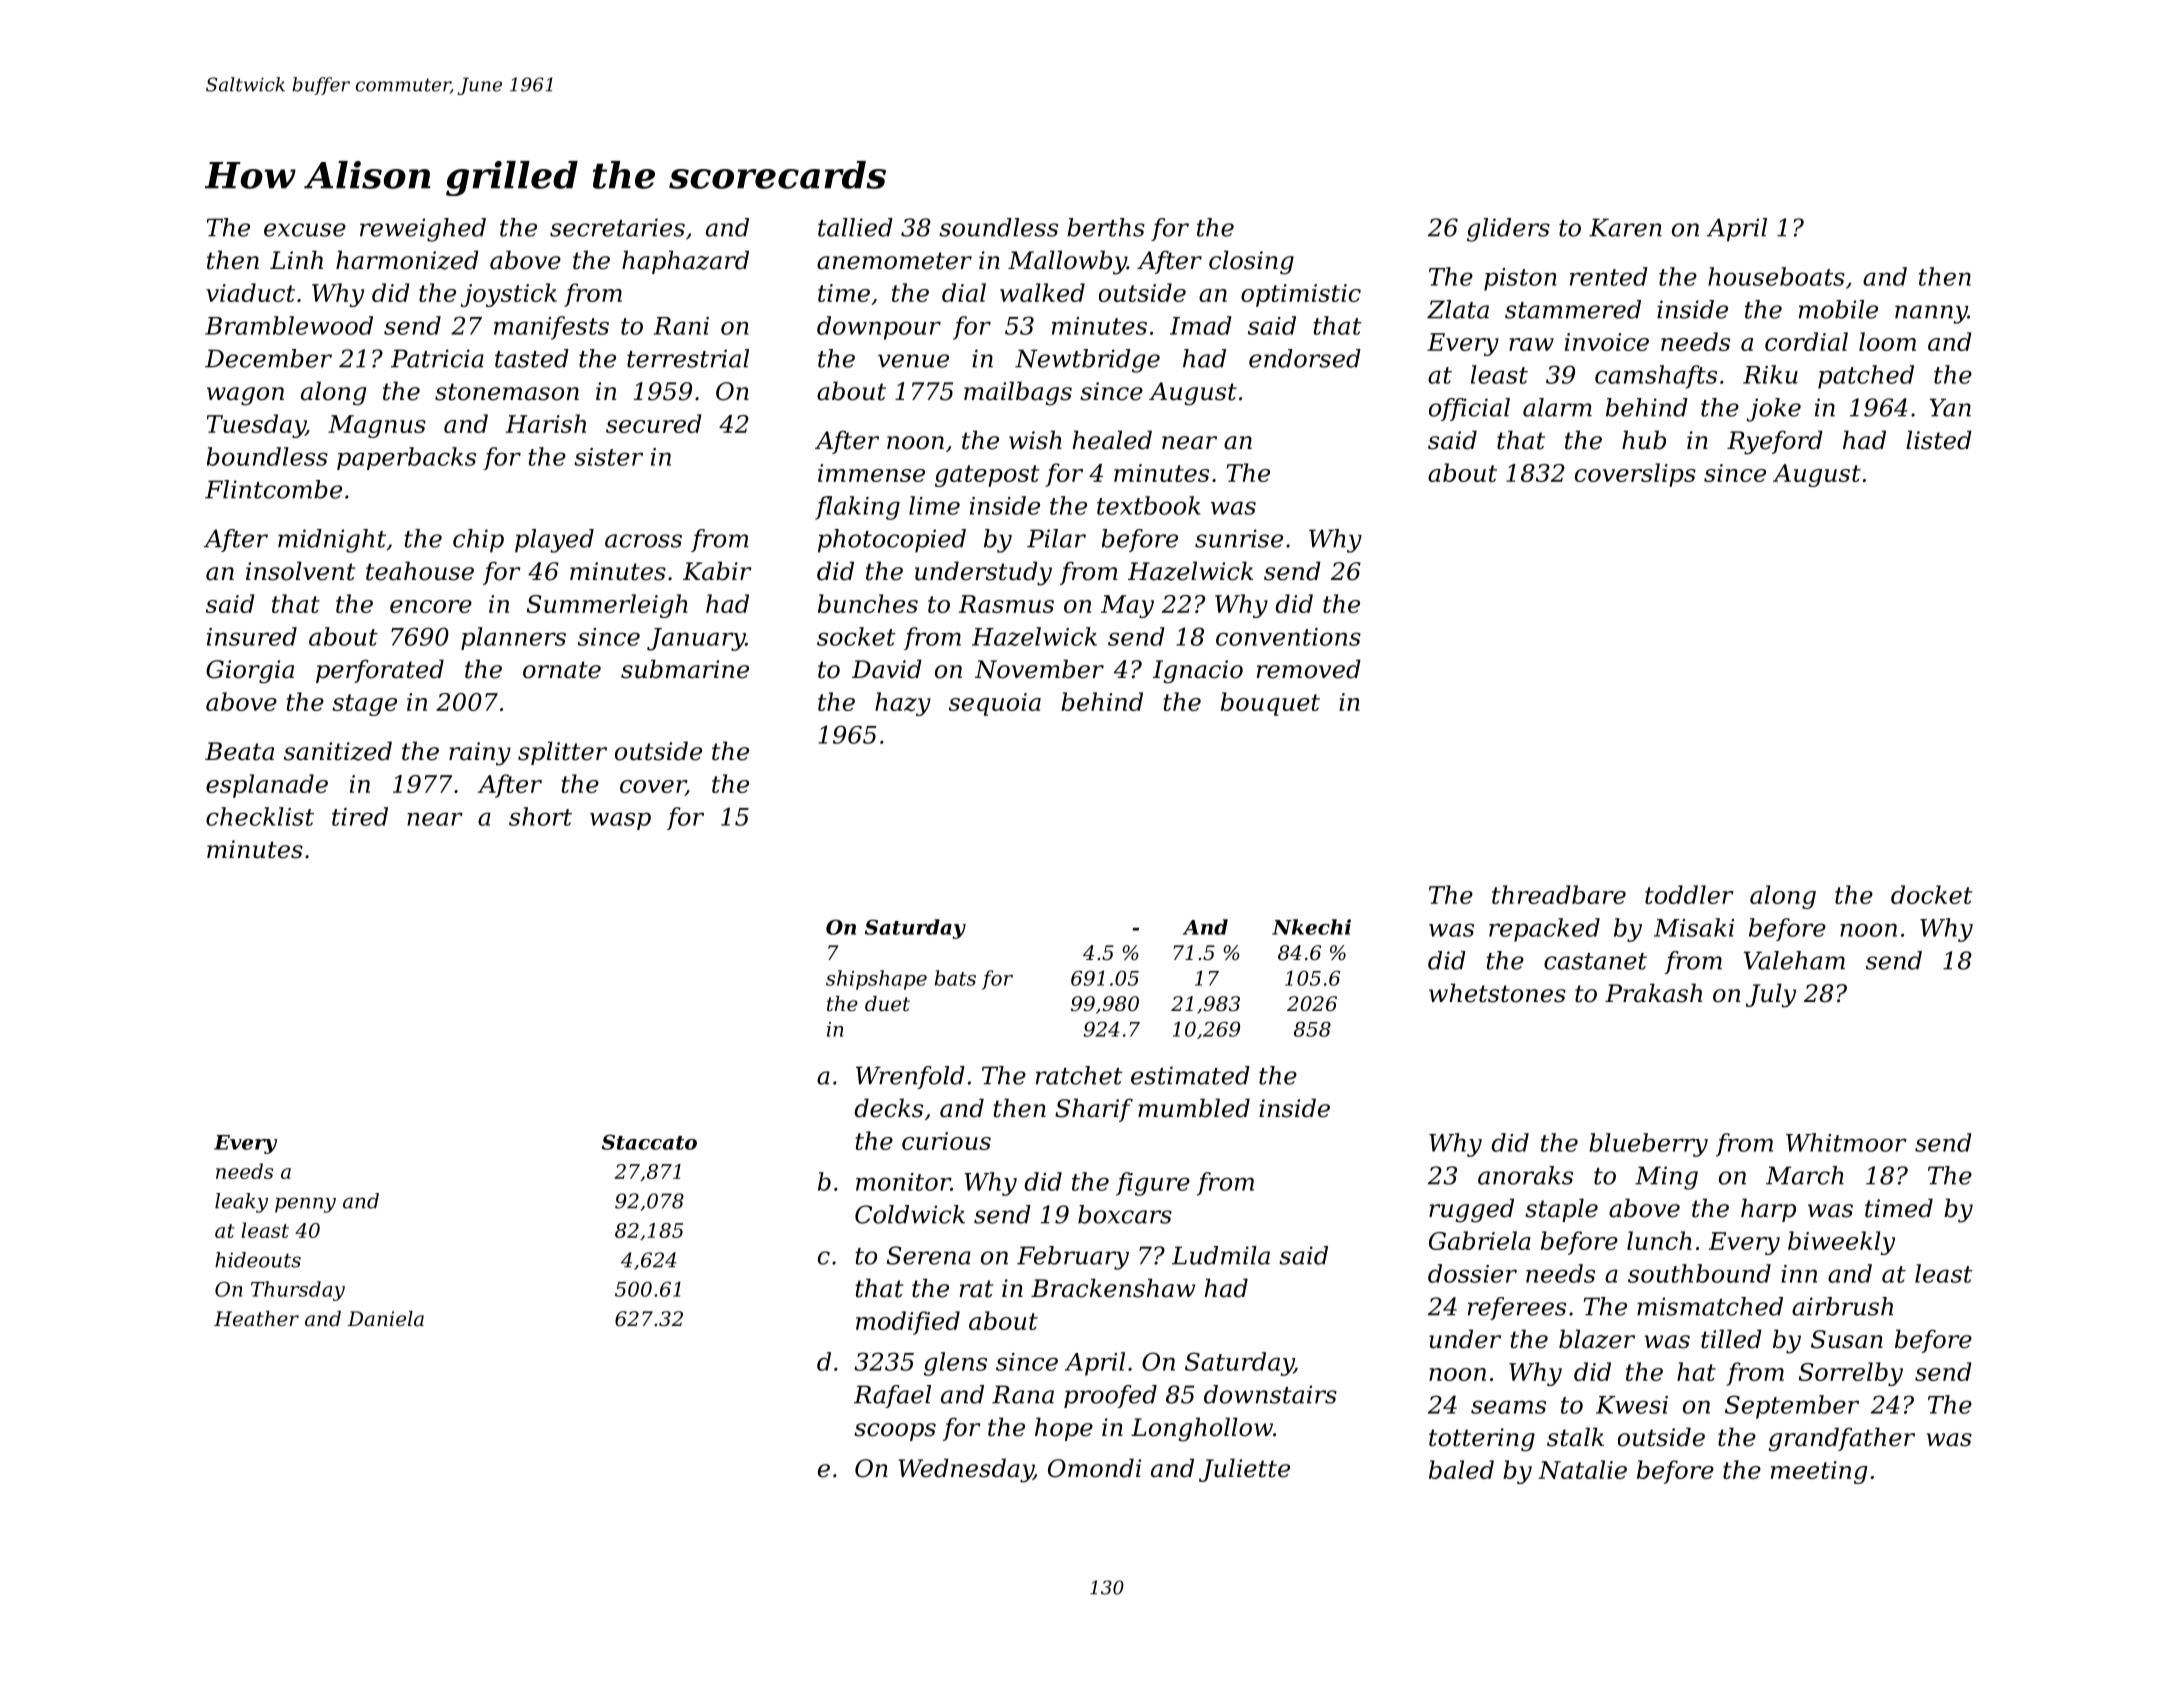 The height and width of the page is (1683, 2178). I want to click on Whitmoor, so click(1846, 1142).
